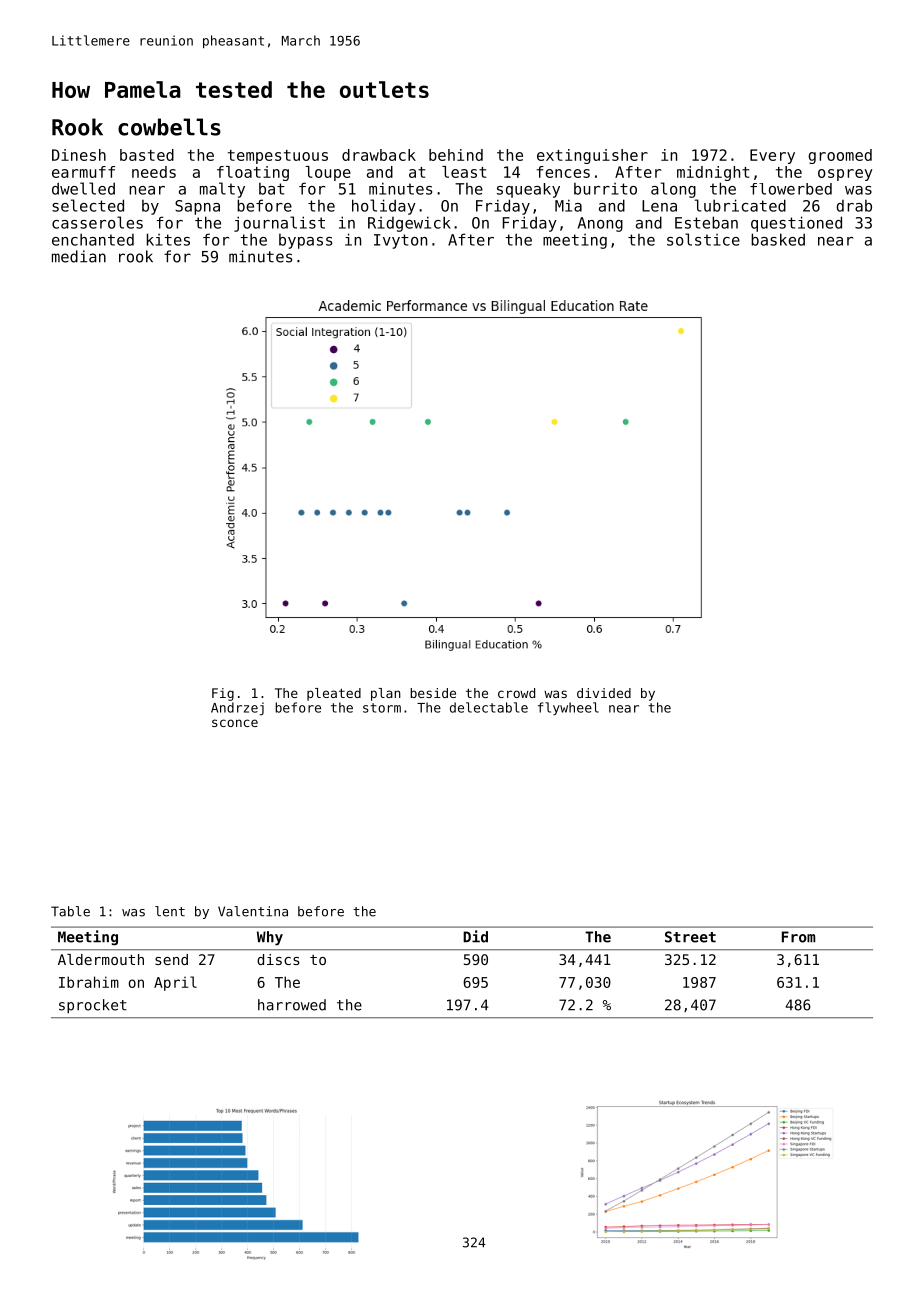 The height and width of the image is (1308, 924). What do you see at coordinates (592, 156) in the image?
I see `extinguisher` at bounding box center [592, 156].
